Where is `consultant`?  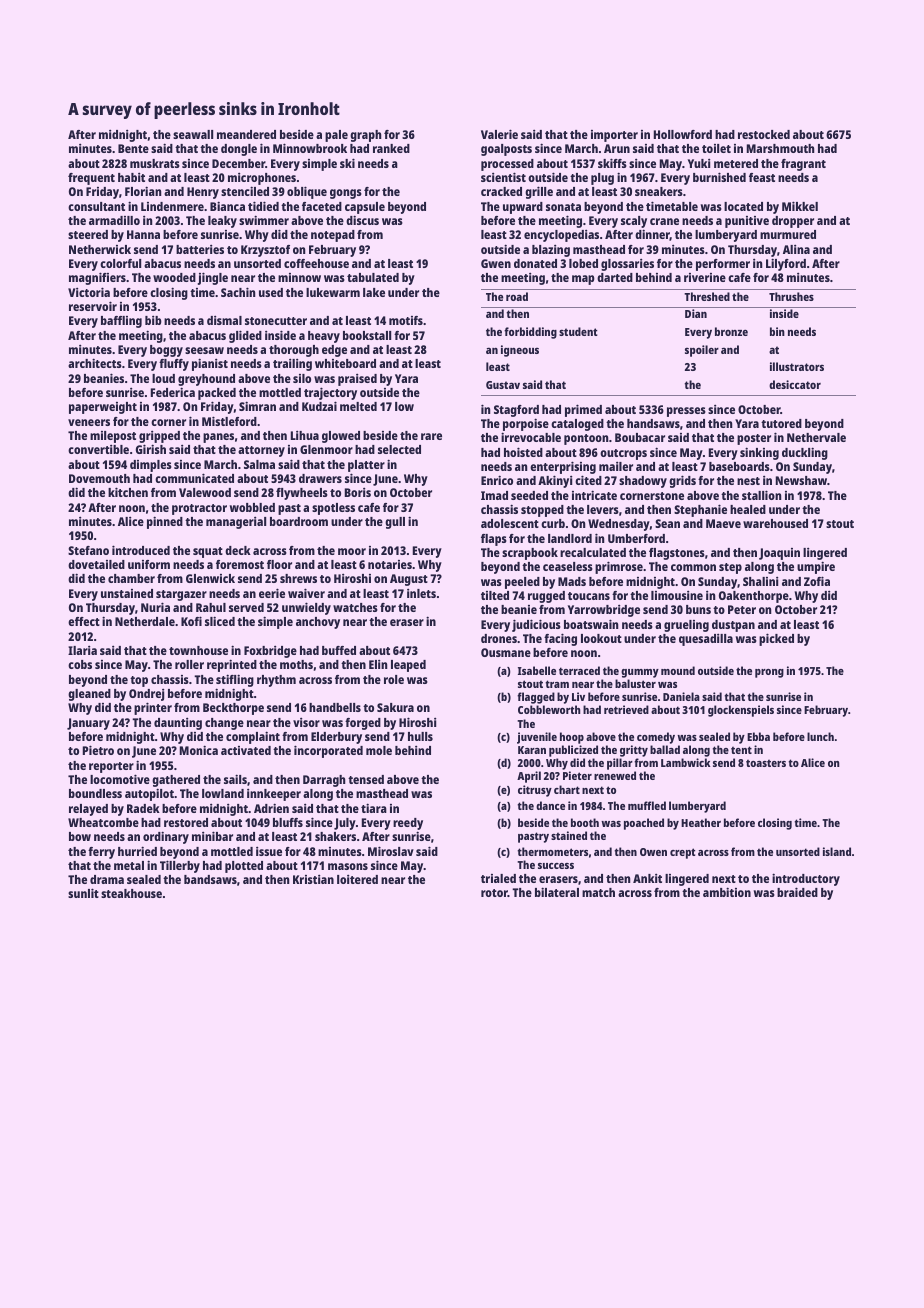
consultant is located at coordinates (96, 206).
